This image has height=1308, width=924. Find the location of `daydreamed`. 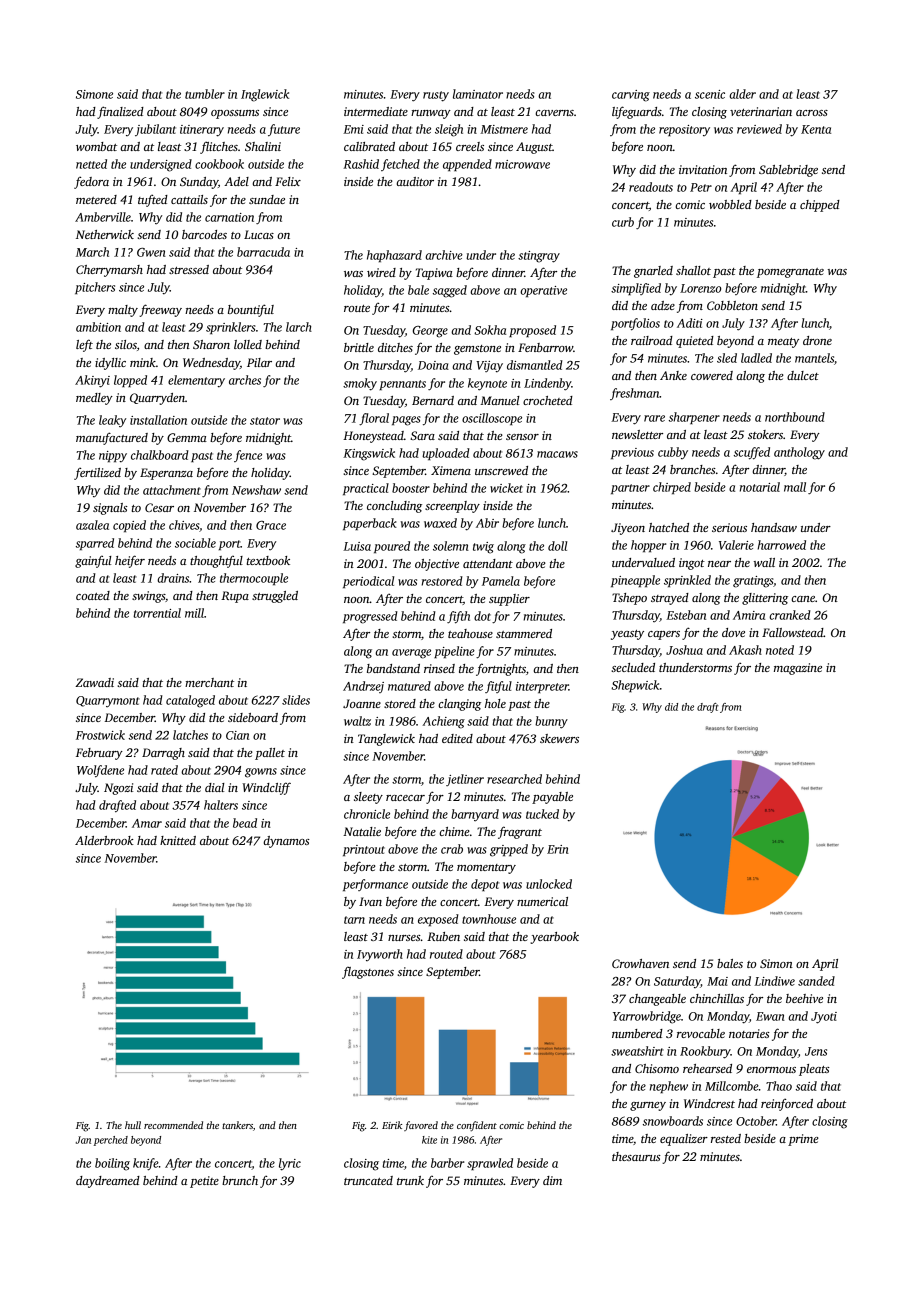

daydreamed is located at coordinates (108, 1182).
